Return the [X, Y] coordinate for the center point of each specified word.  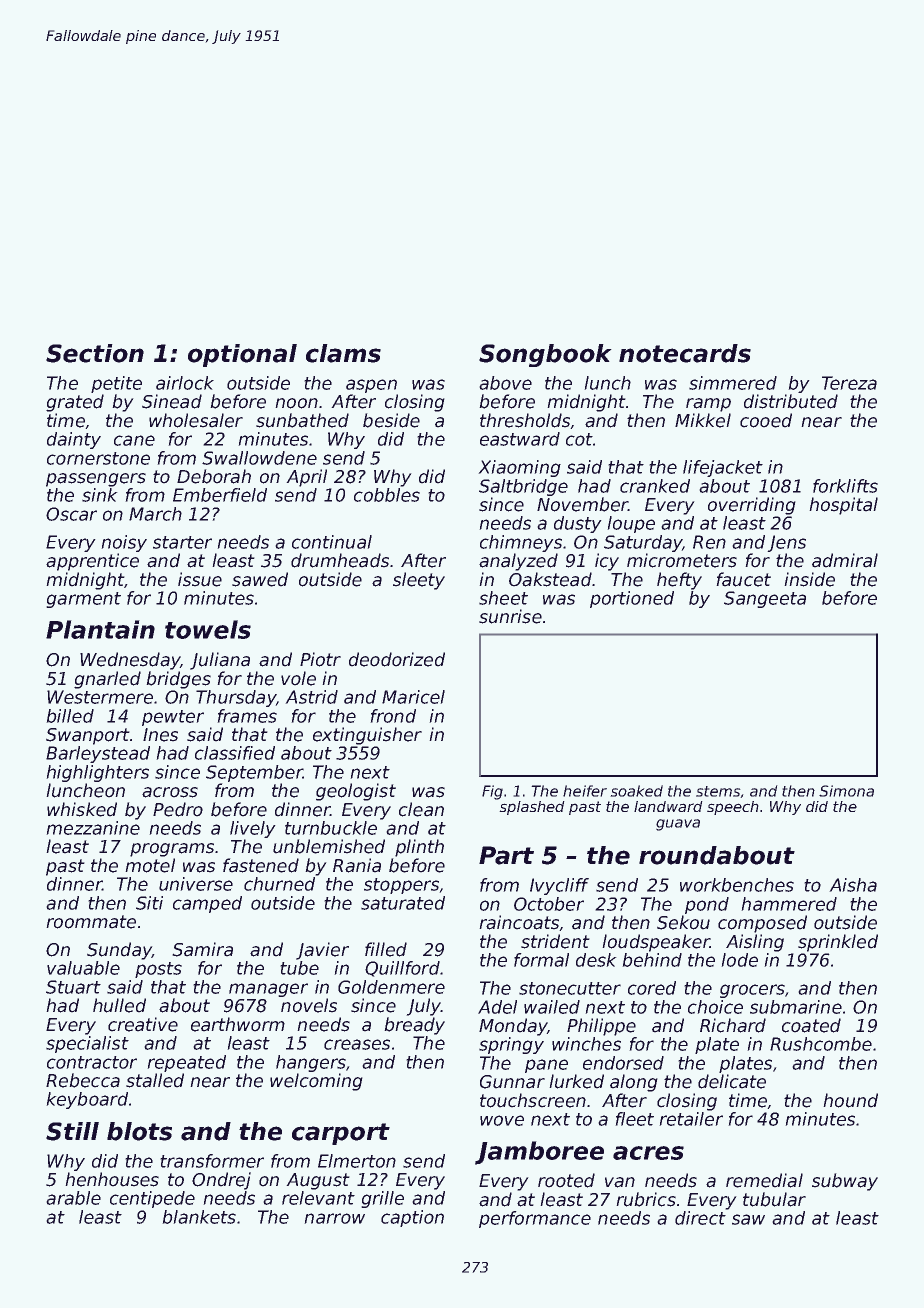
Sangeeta [765, 599]
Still [72, 1131]
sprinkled [838, 943]
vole [298, 678]
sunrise [510, 616]
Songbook [545, 355]
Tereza [849, 383]
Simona [846, 791]
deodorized [397, 659]
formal [541, 960]
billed [70, 716]
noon [296, 403]
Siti [149, 903]
